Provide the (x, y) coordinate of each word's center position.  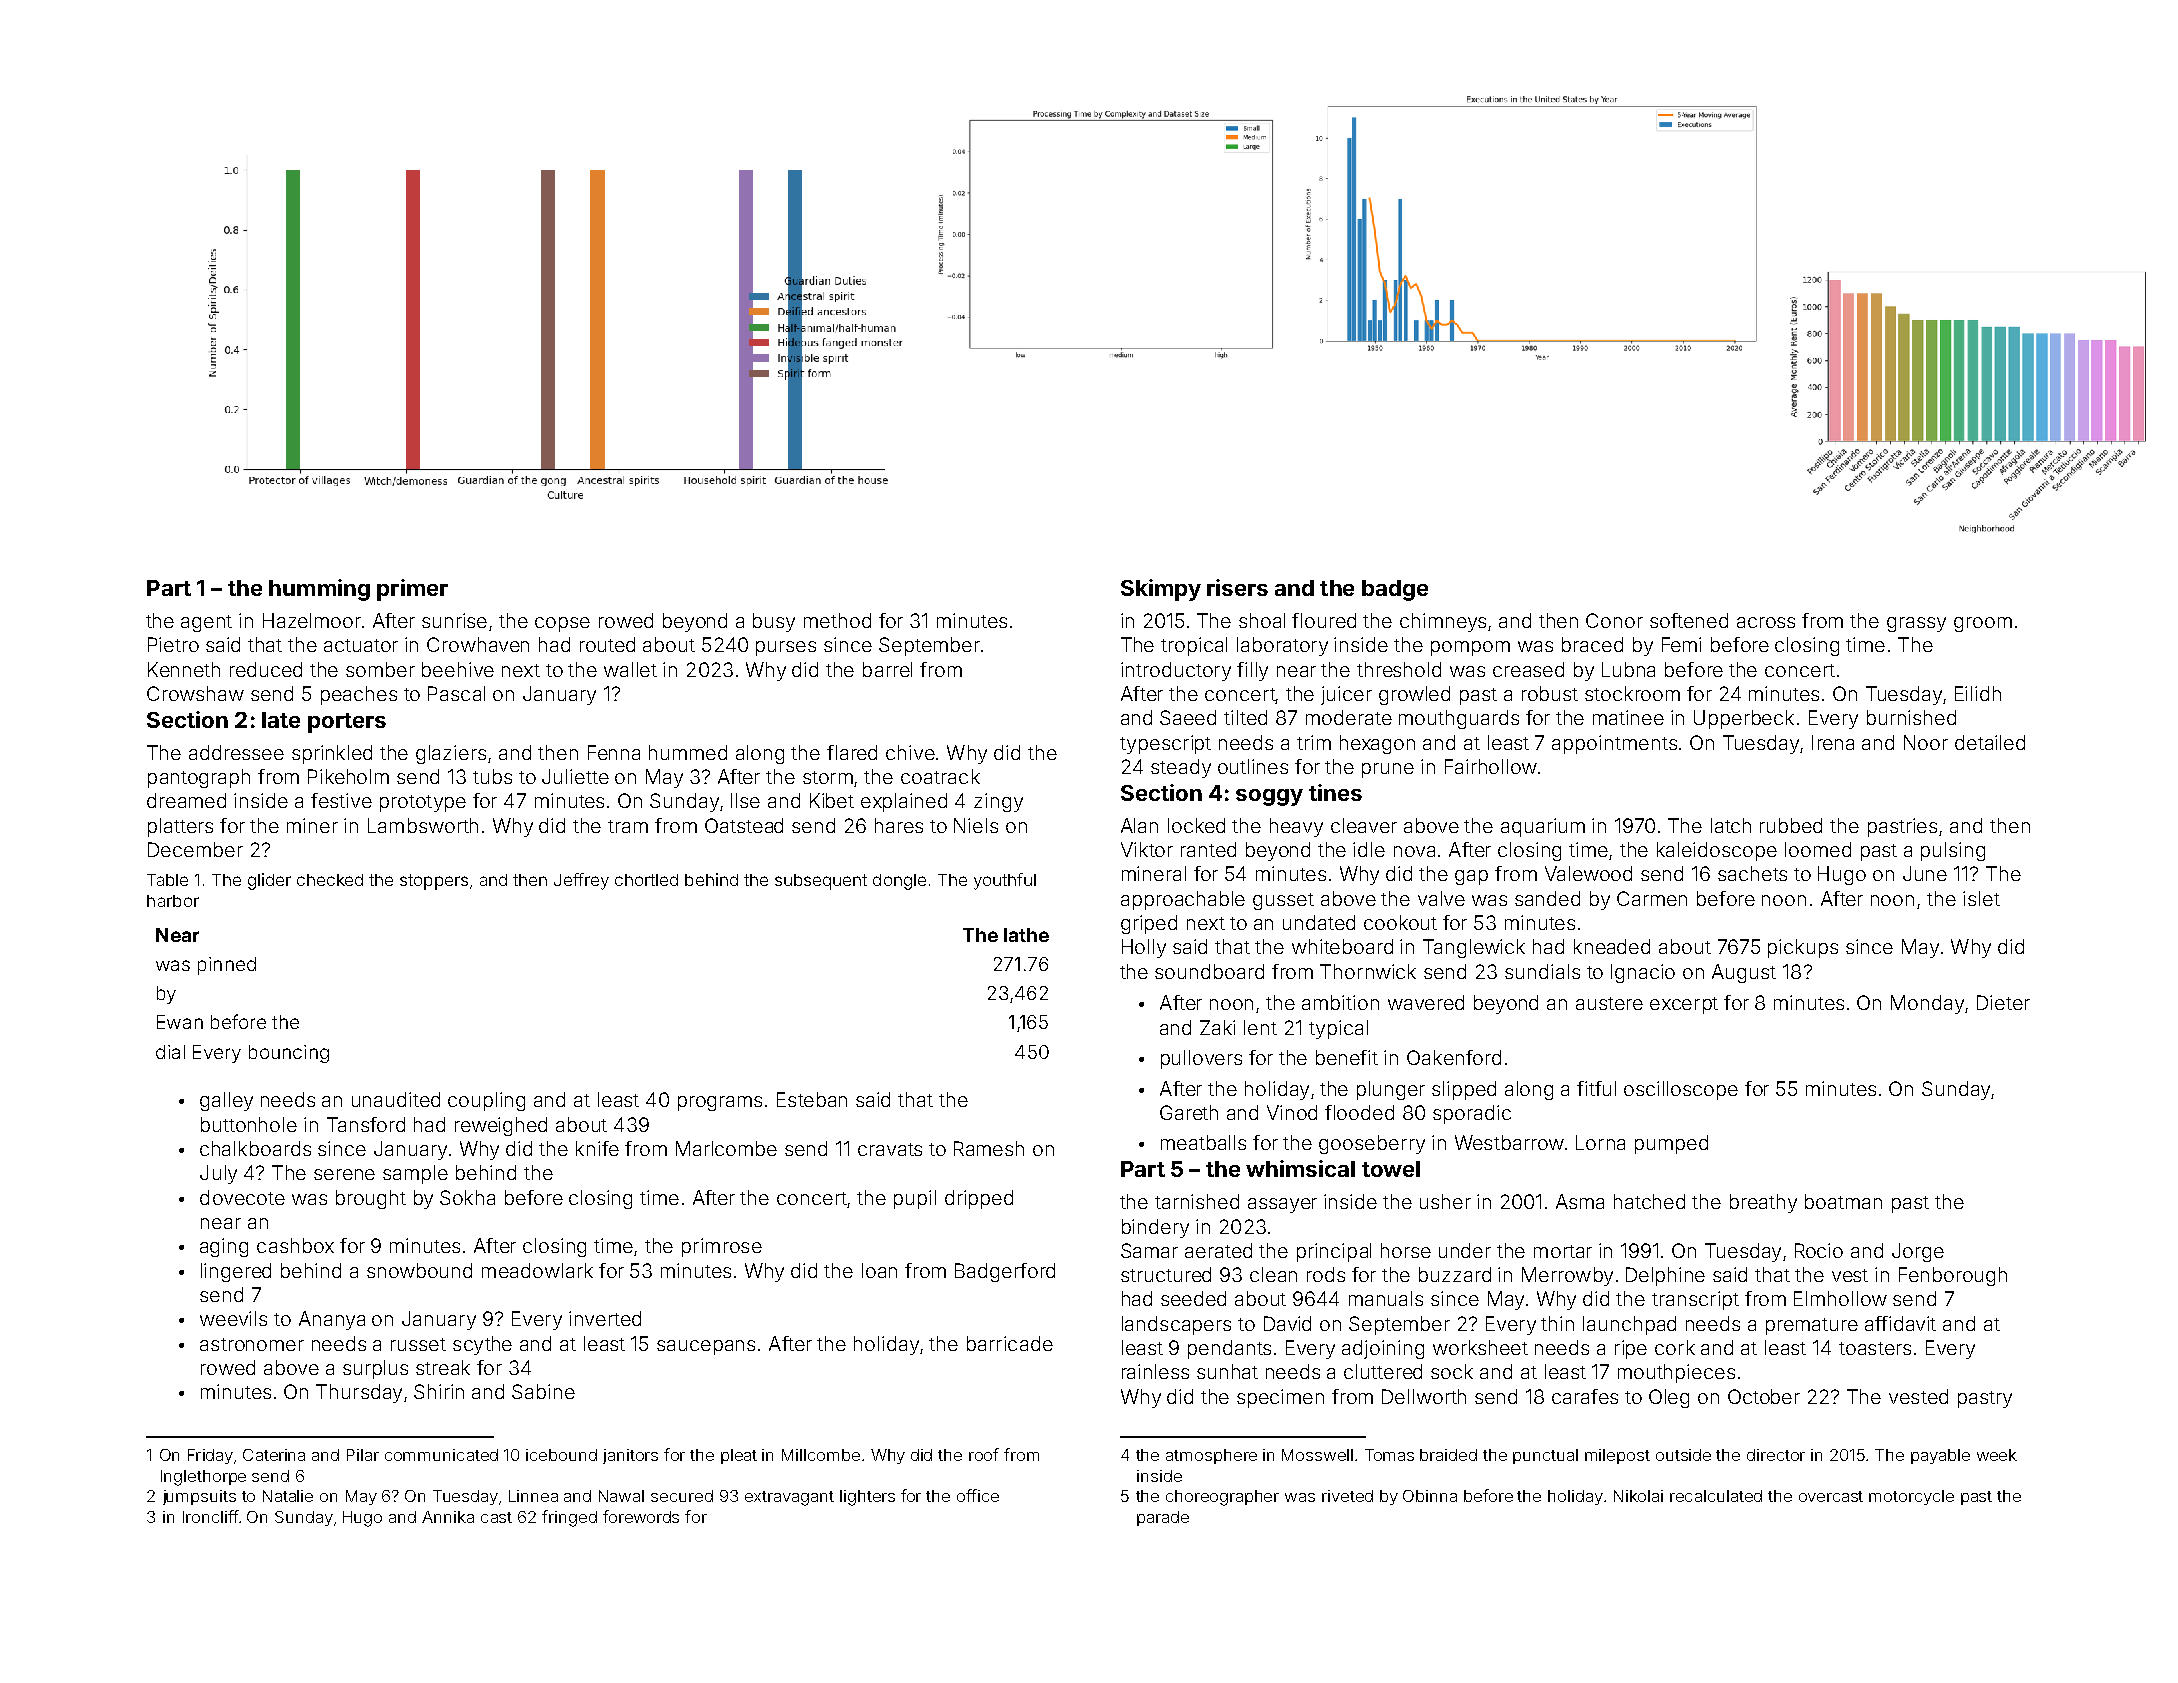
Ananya (332, 1320)
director (1776, 1455)
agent (206, 623)
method (837, 620)
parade (1163, 1518)
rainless (1155, 1371)
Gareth (1189, 1112)
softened (1689, 620)
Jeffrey (581, 881)
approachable (1183, 900)
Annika (448, 1517)
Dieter (2003, 1002)
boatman (1843, 1201)
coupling (486, 1101)
